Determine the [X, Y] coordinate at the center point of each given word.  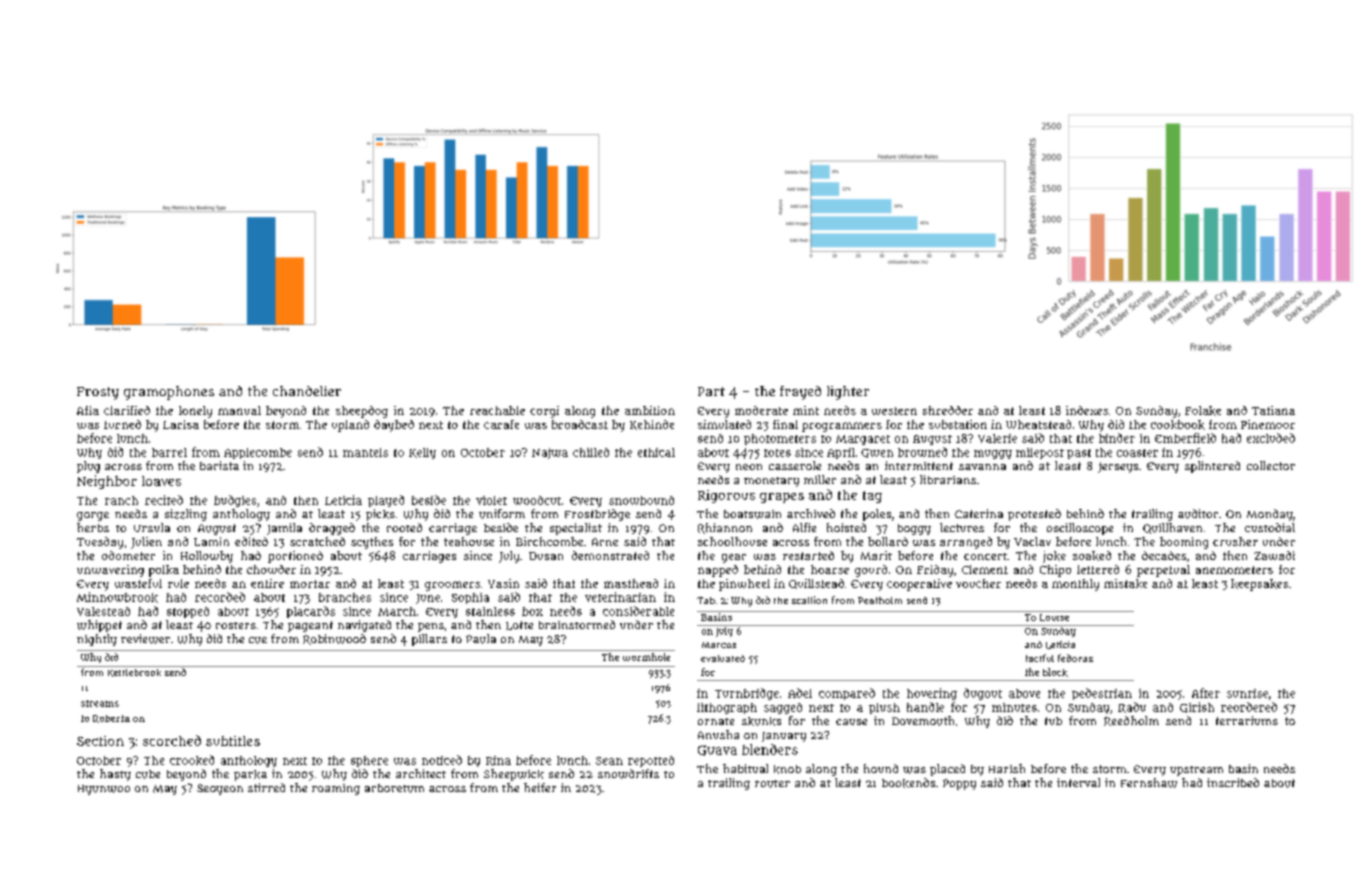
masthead [631, 583]
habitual [745, 768]
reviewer [145, 639]
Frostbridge [597, 515]
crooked [192, 760]
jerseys [1118, 467]
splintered [1212, 467]
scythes [372, 543]
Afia [88, 410]
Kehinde [652, 425]
